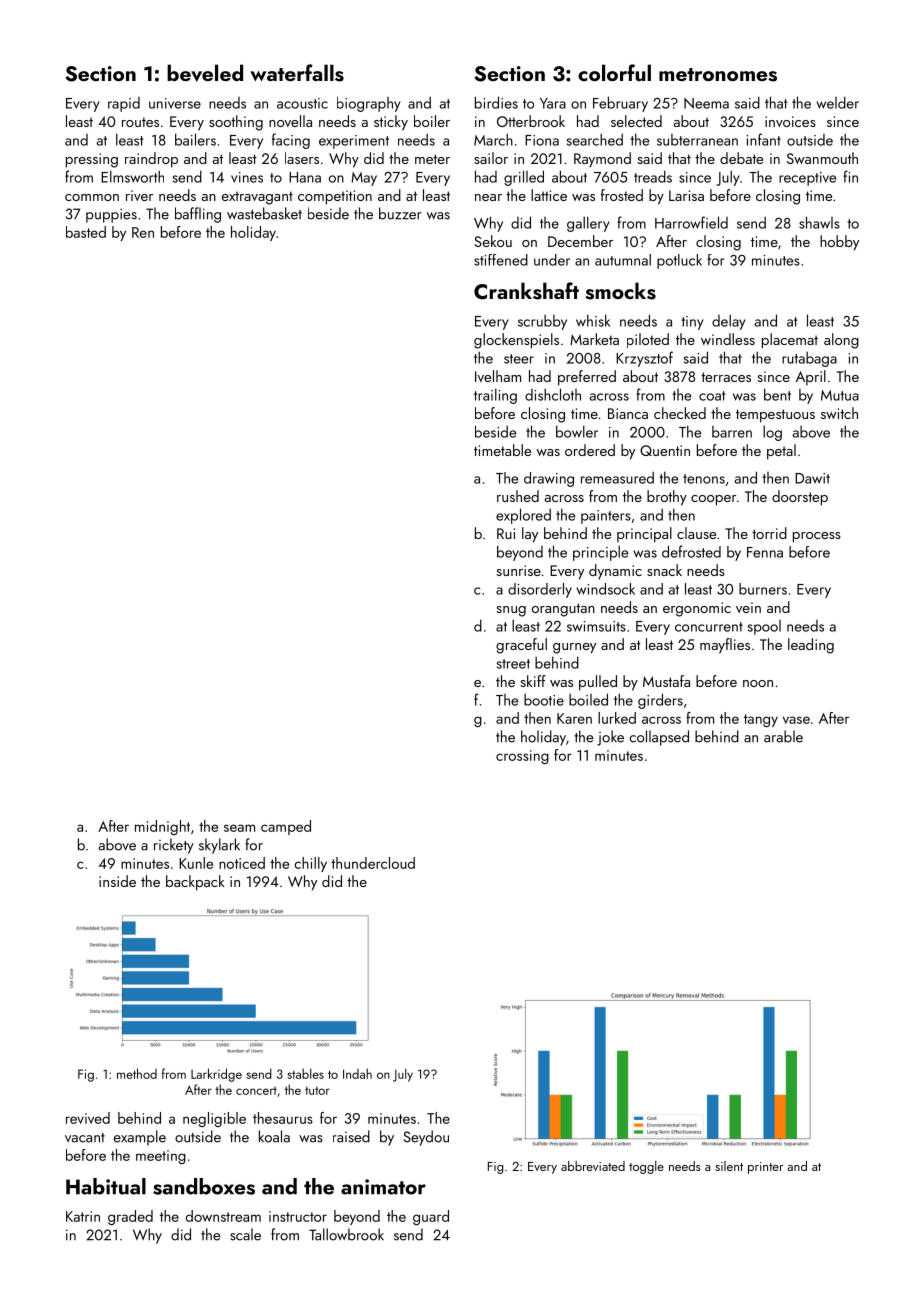  Describe the element at coordinates (83, 1216) in the screenshot. I see `Katrin` at that location.
